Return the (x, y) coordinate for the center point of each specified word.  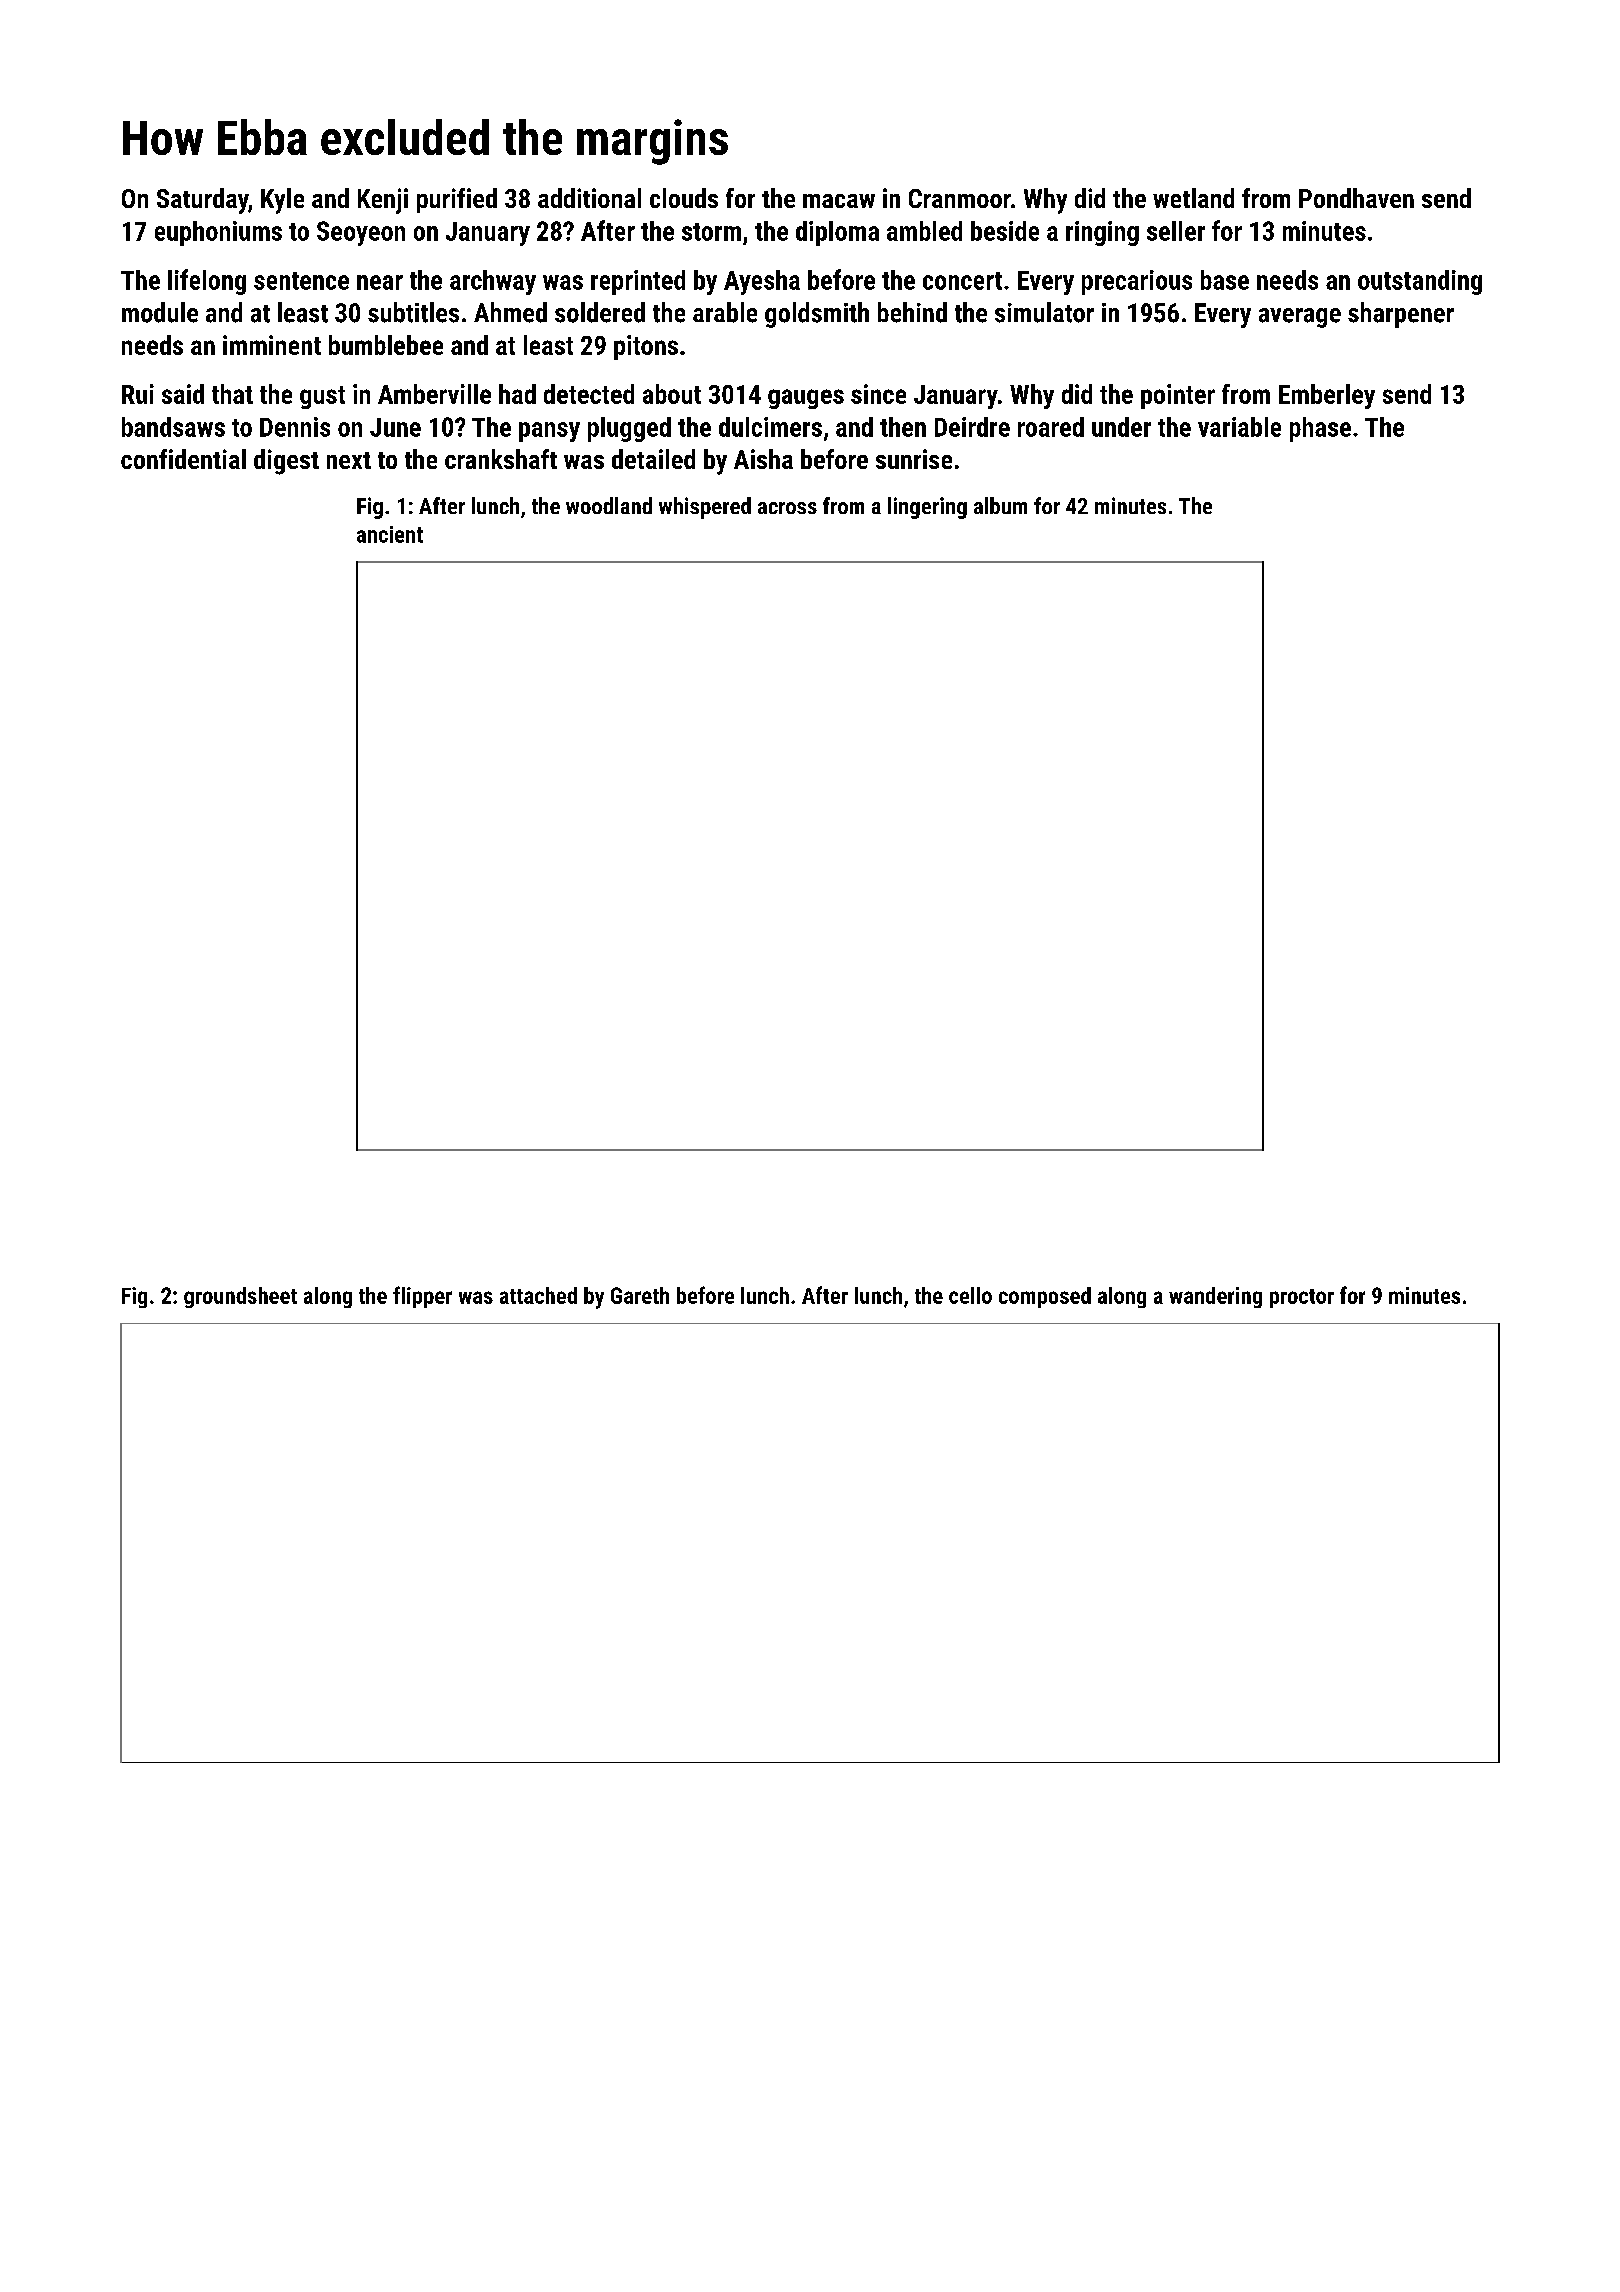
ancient (390, 534)
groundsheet (240, 1297)
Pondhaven (1356, 198)
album (1000, 505)
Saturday (202, 201)
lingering (927, 508)
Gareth (640, 1295)
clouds (684, 198)
